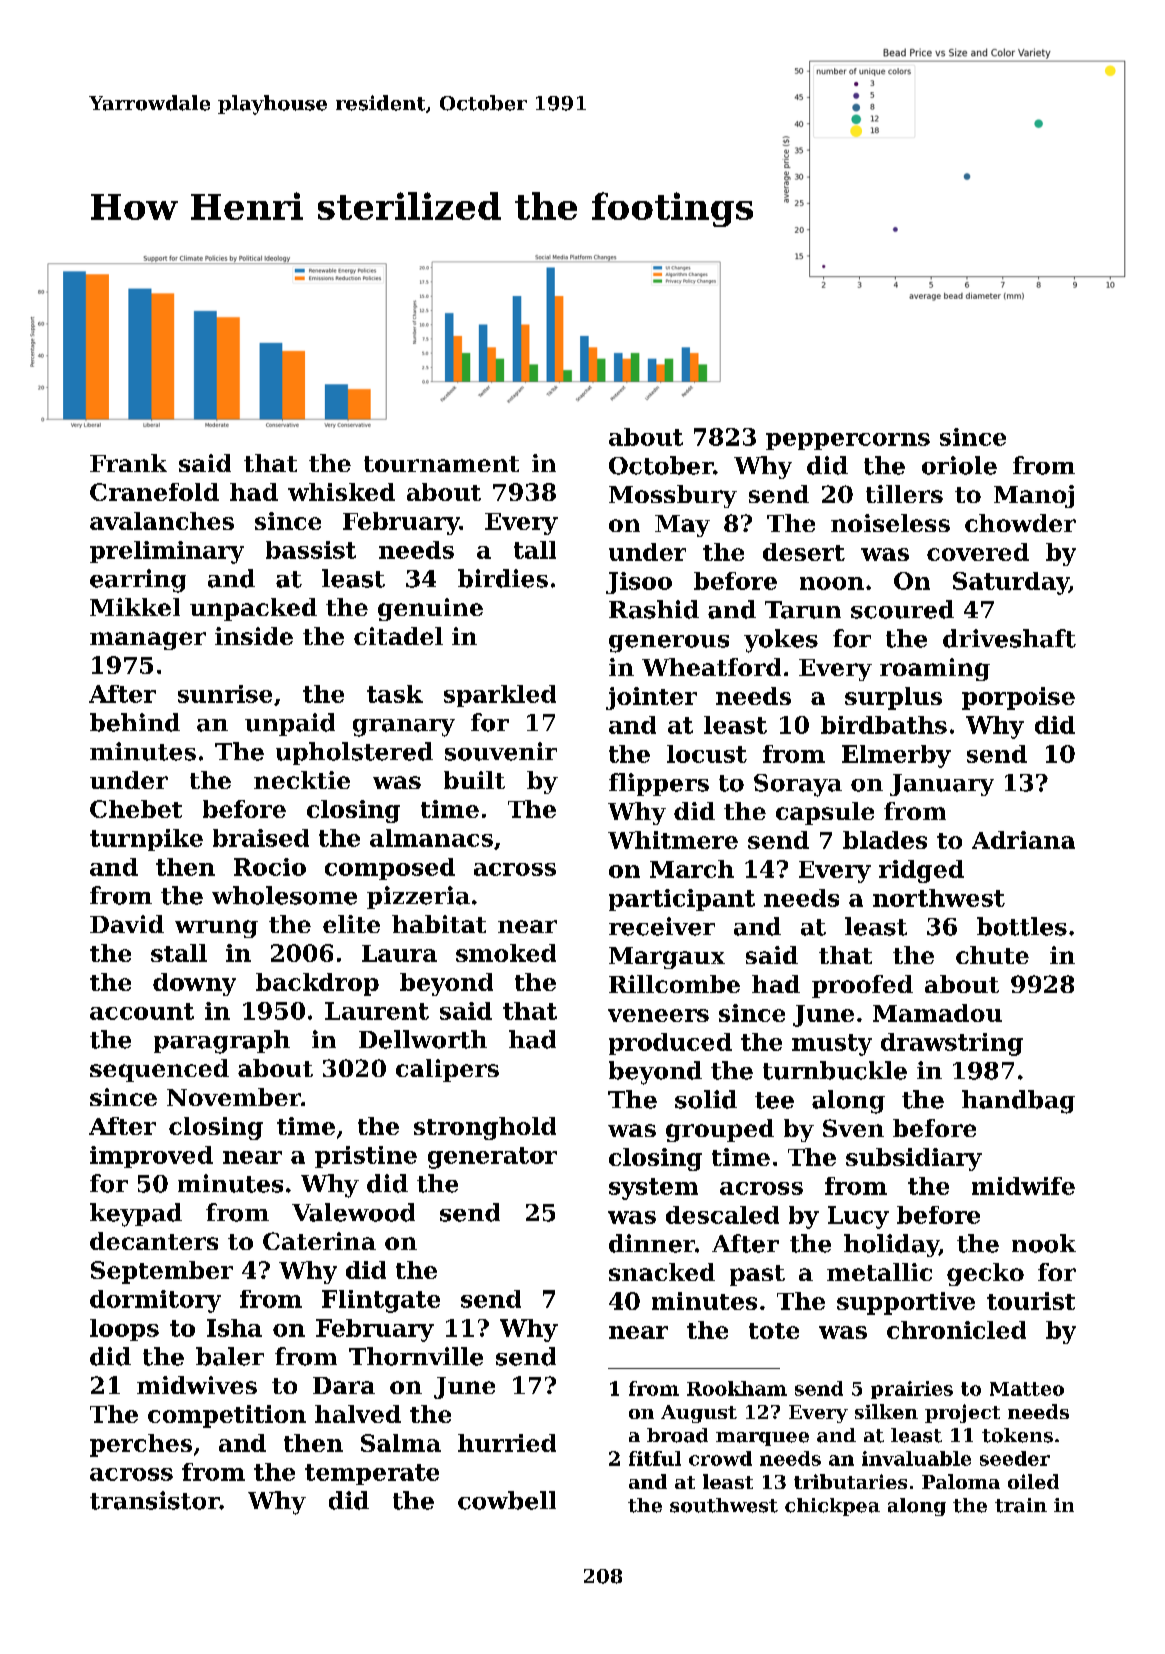 Image resolution: width=1165 pixels, height=1654 pixels. I want to click on Cranefold, so click(154, 492).
